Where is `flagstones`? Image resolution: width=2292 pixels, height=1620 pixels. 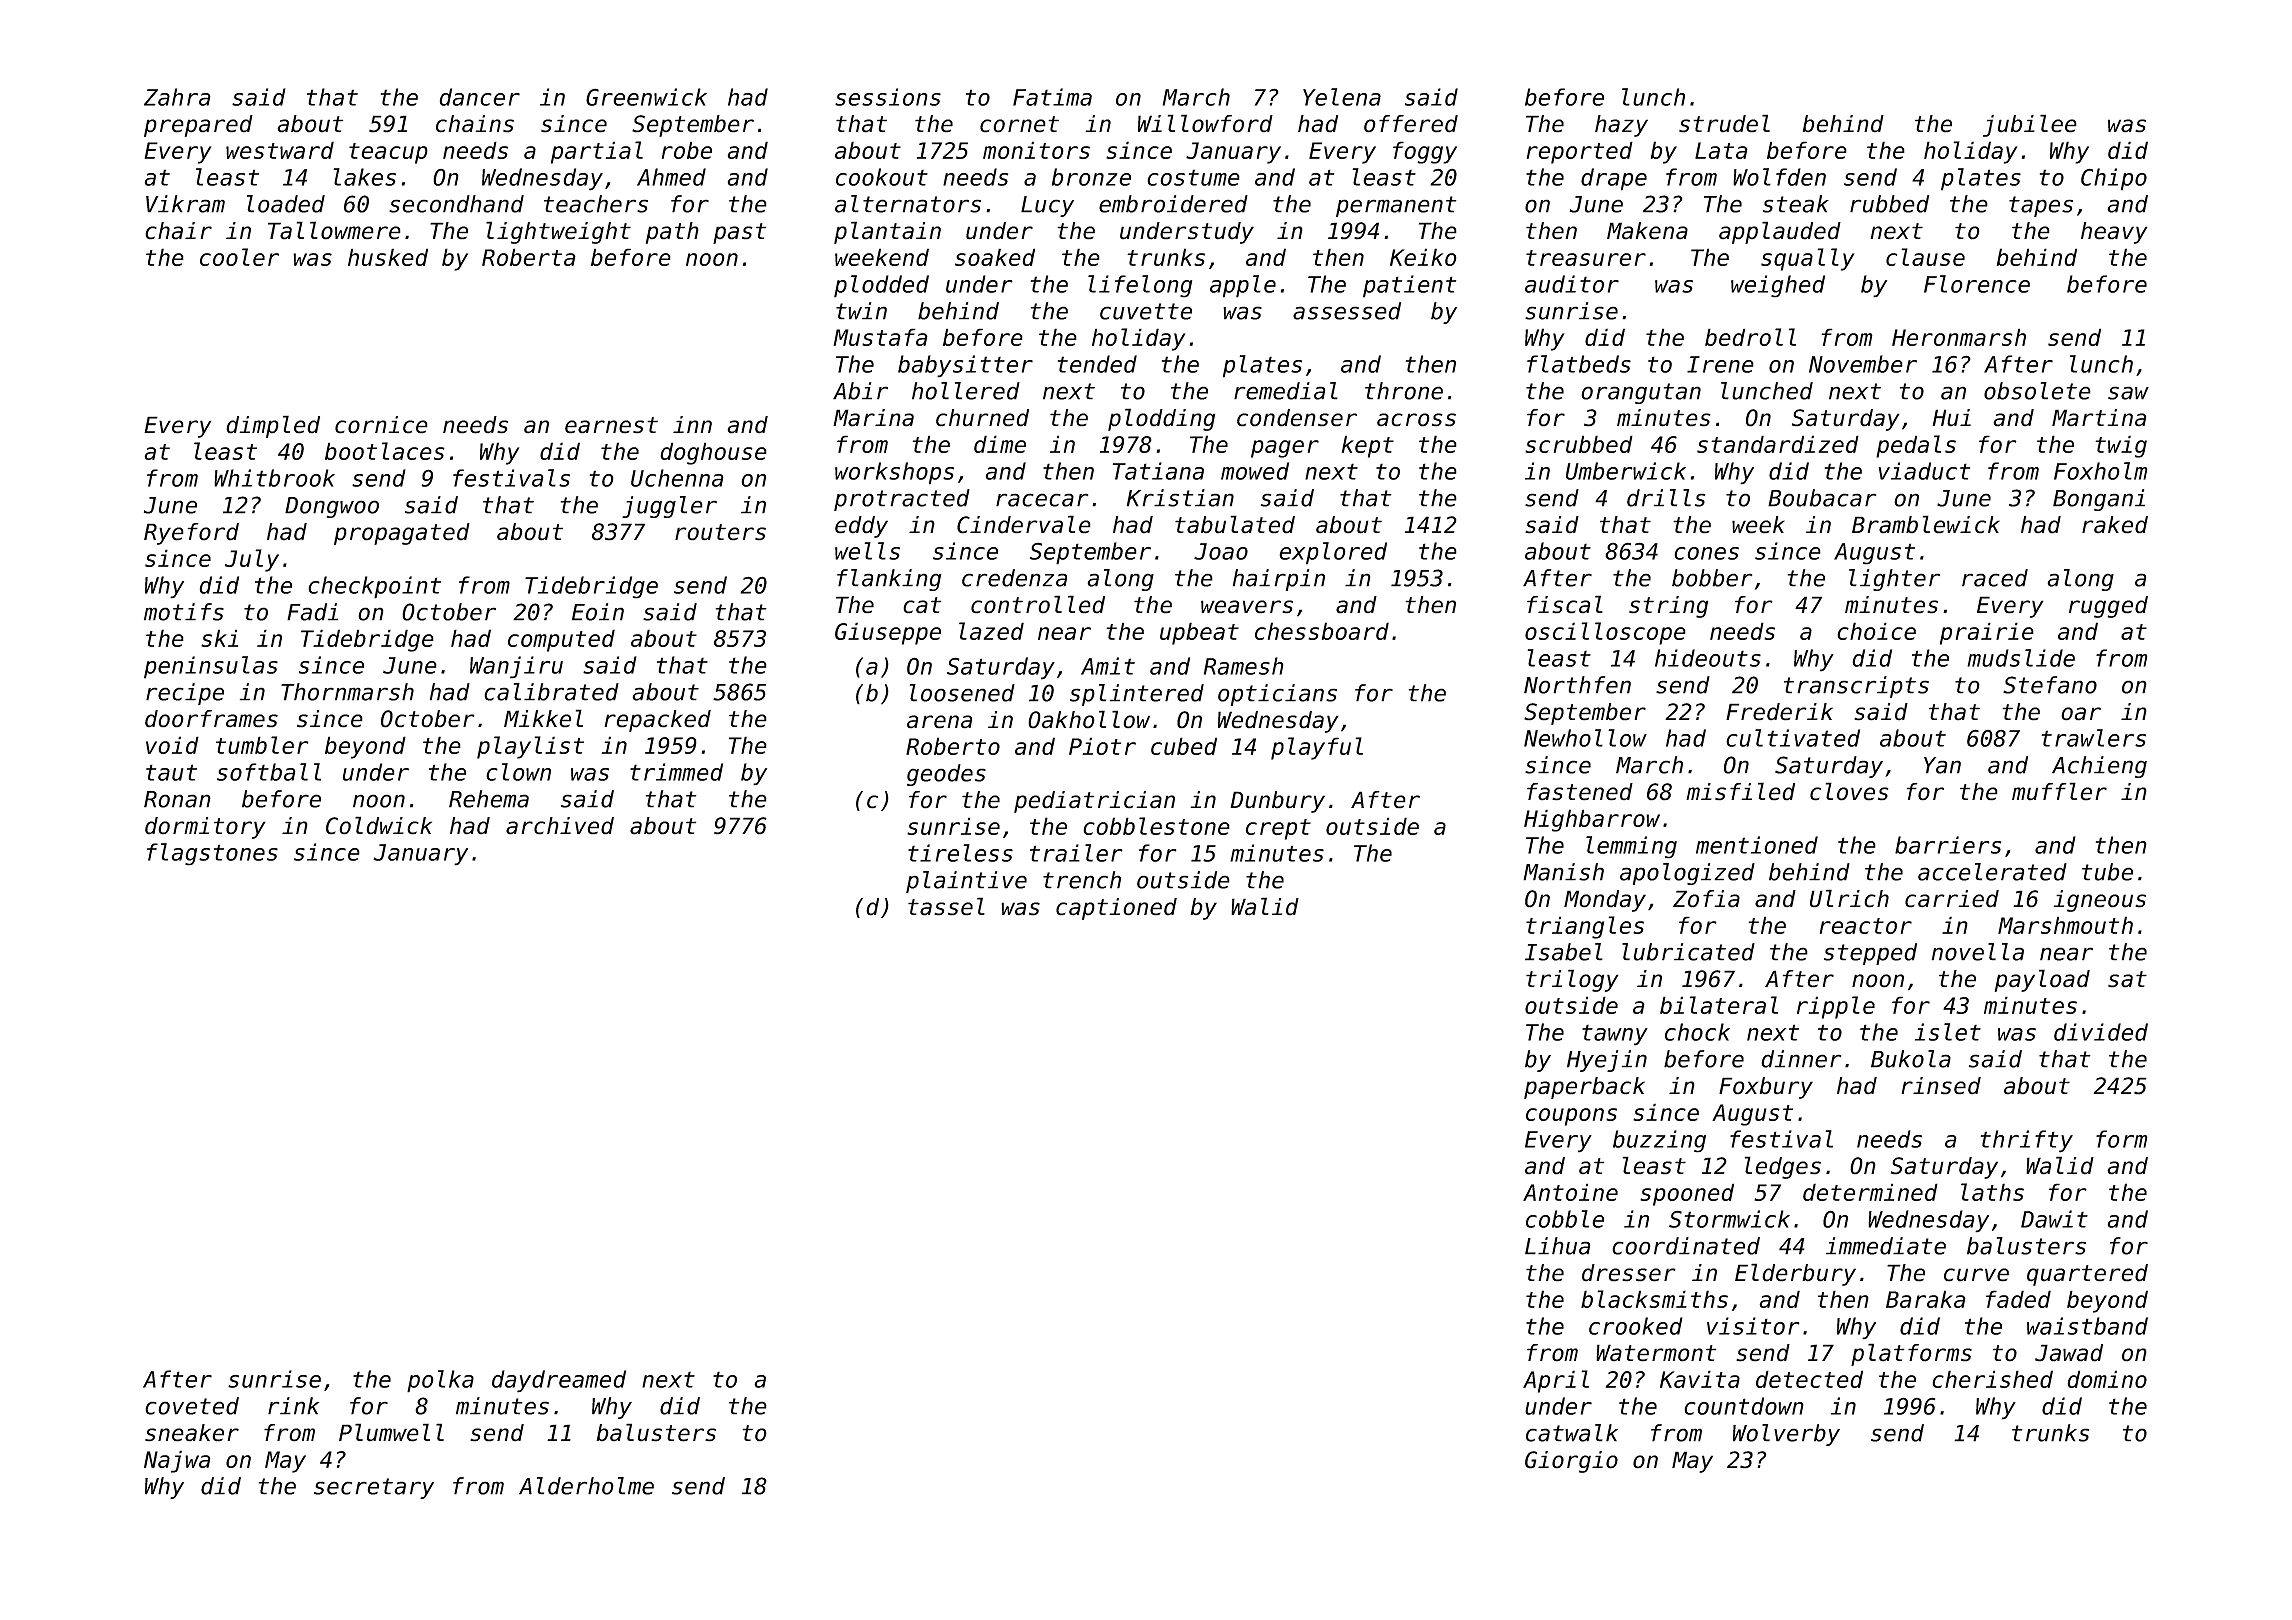 flagstones is located at coordinates (212, 854).
